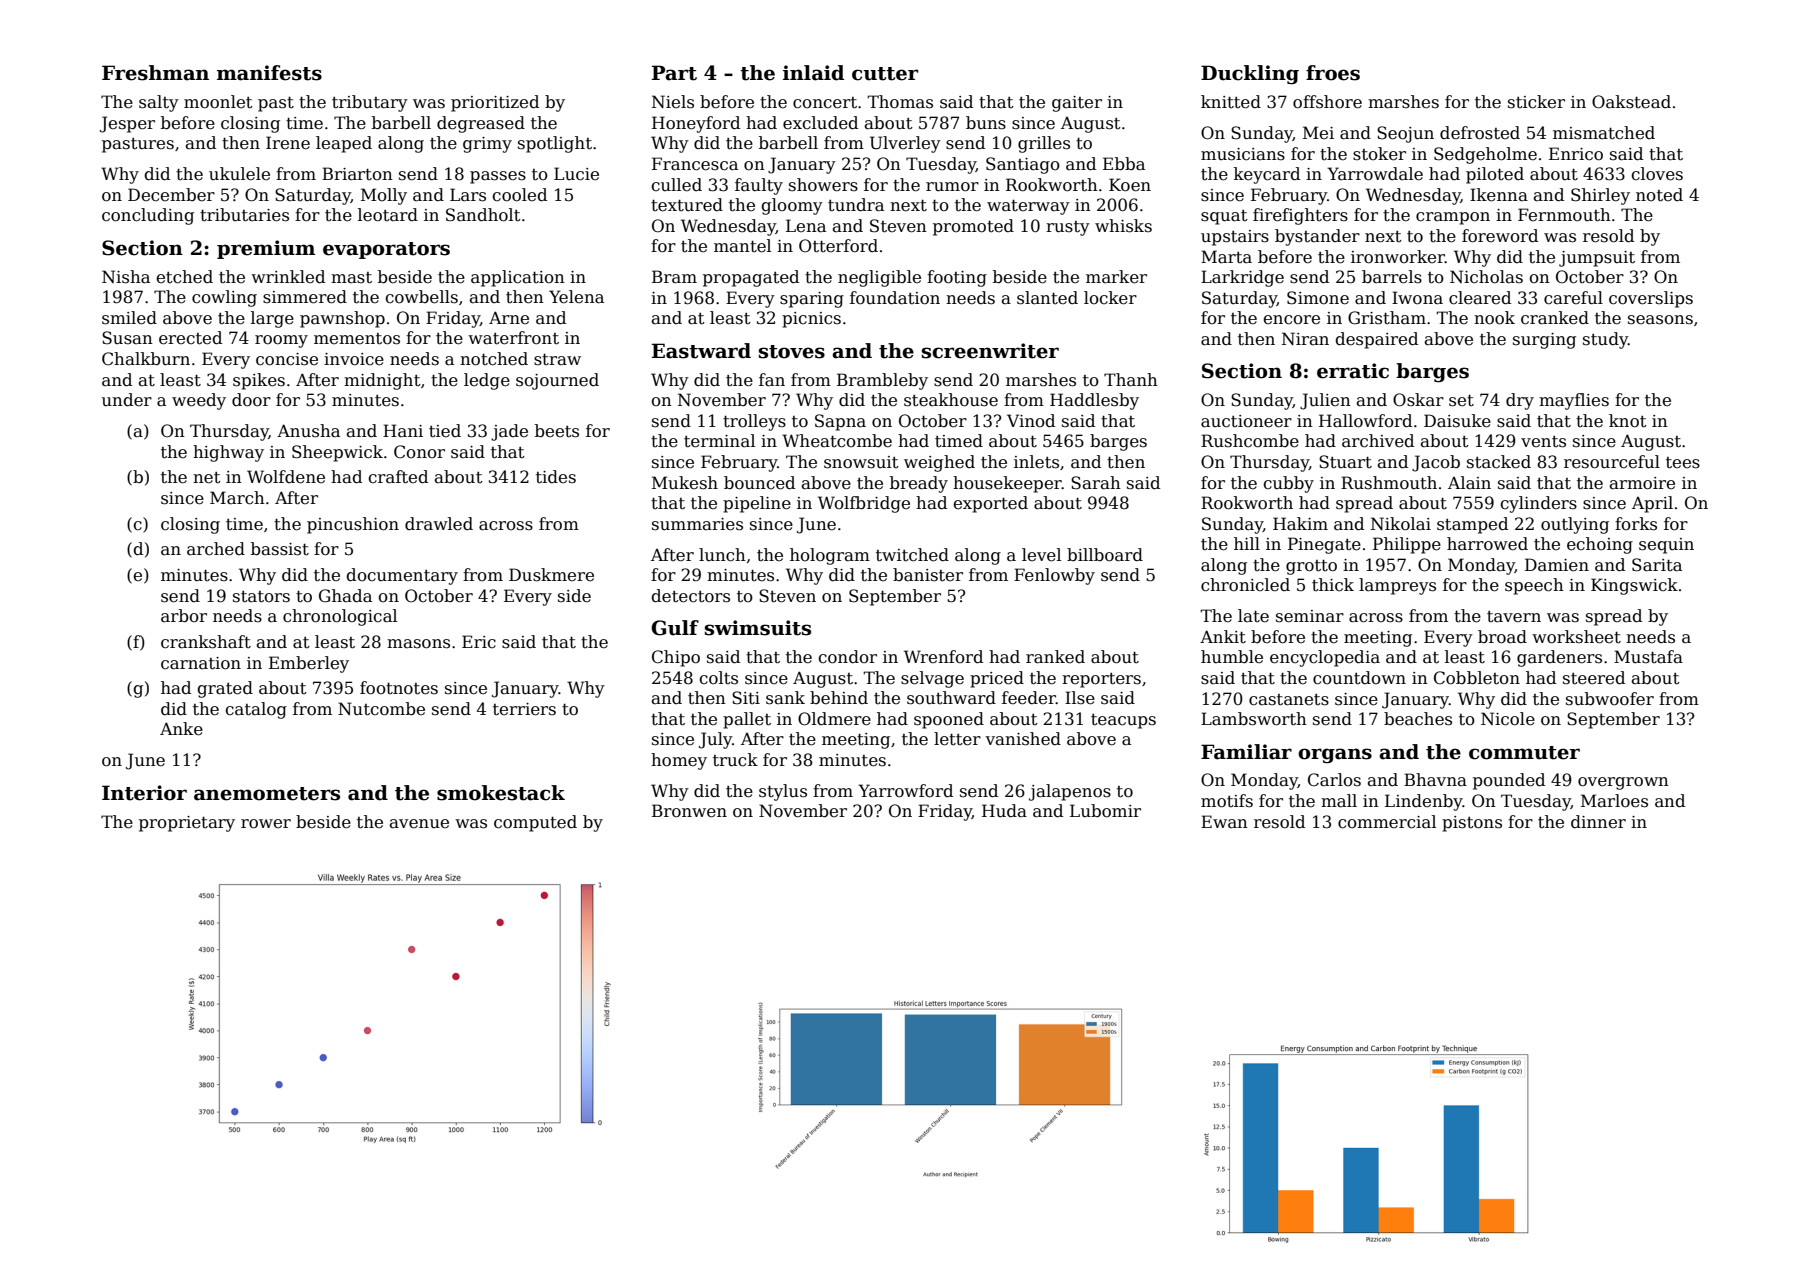 This screenshot has width=1817, height=1285. What do you see at coordinates (398, 477) in the screenshot?
I see `crafted` at bounding box center [398, 477].
